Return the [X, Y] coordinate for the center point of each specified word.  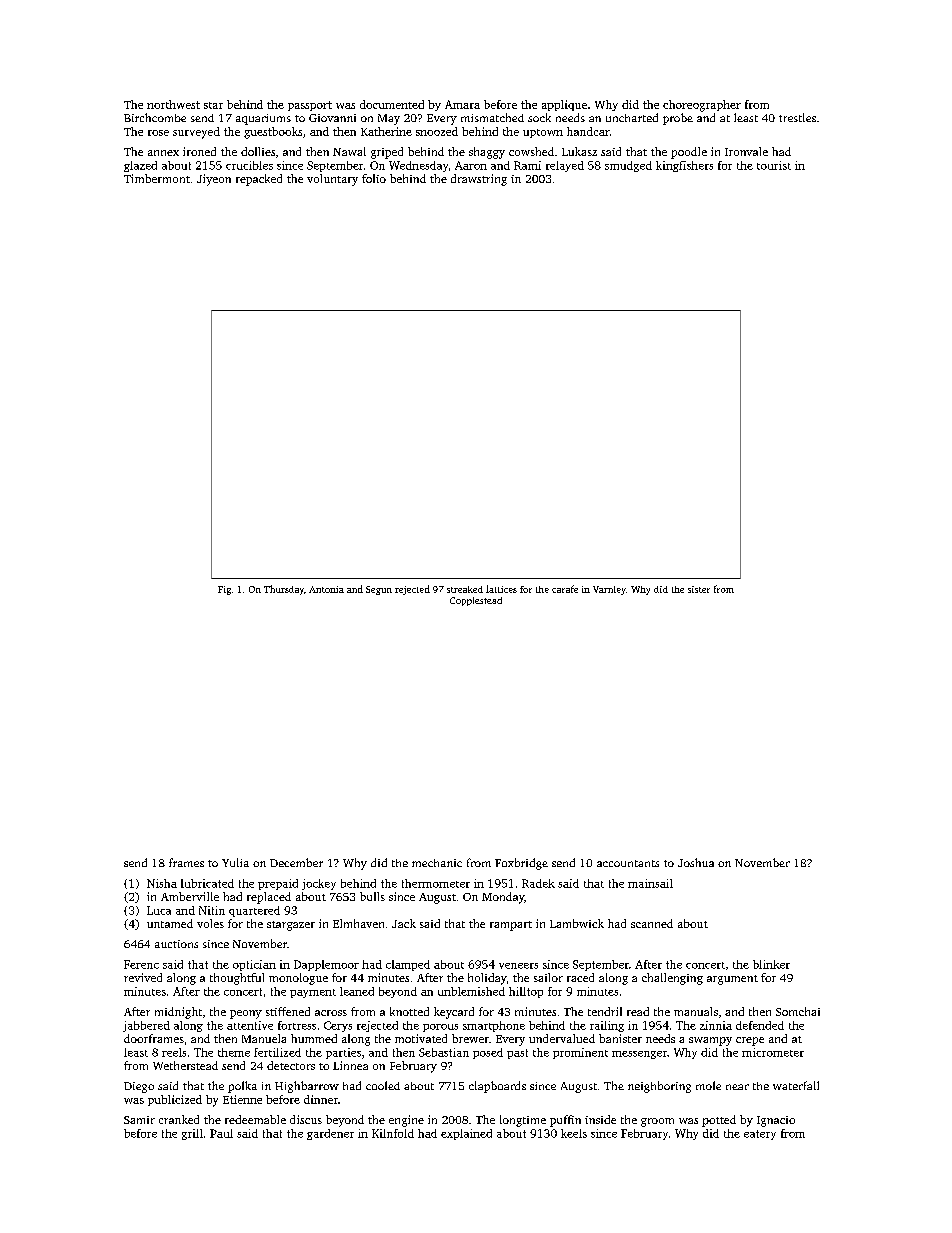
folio [374, 178]
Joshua [696, 862]
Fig [224, 590]
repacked [259, 180]
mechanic [437, 863]
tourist [774, 165]
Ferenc [141, 964]
